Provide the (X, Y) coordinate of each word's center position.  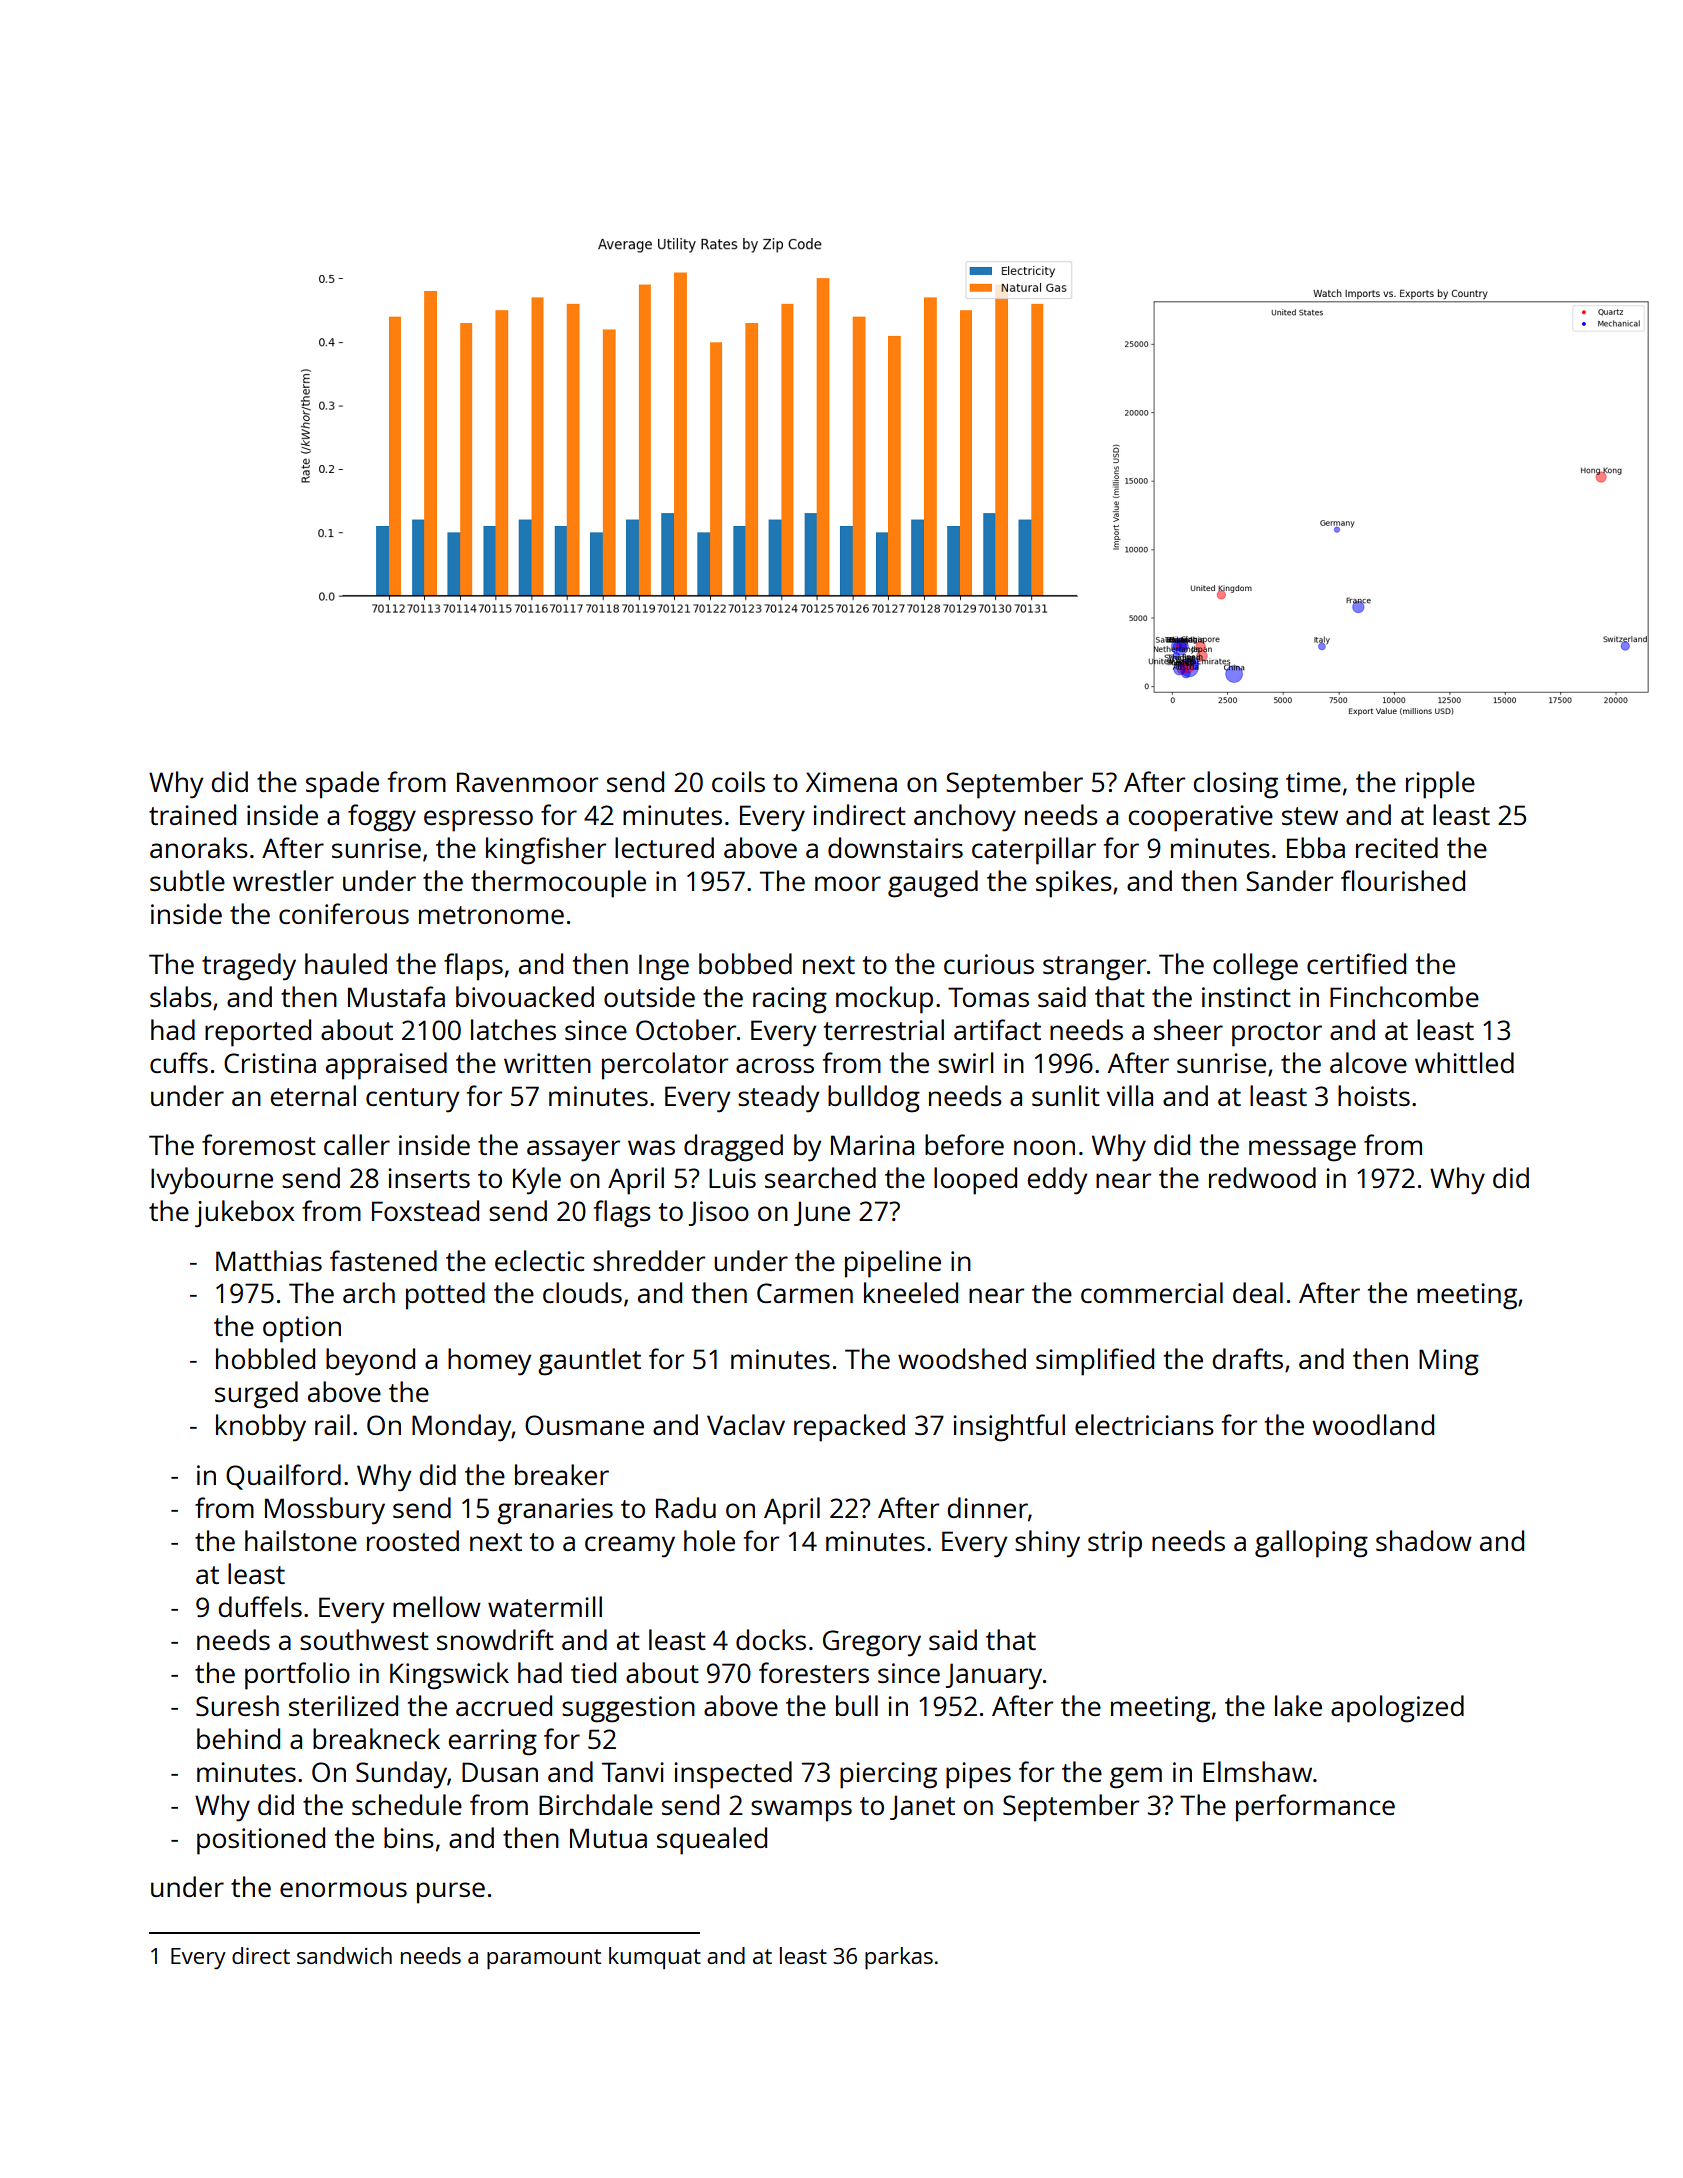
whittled (1464, 1062)
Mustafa (396, 996)
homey (489, 1362)
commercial (1152, 1292)
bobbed (745, 963)
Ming (1449, 1362)
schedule (407, 1804)
